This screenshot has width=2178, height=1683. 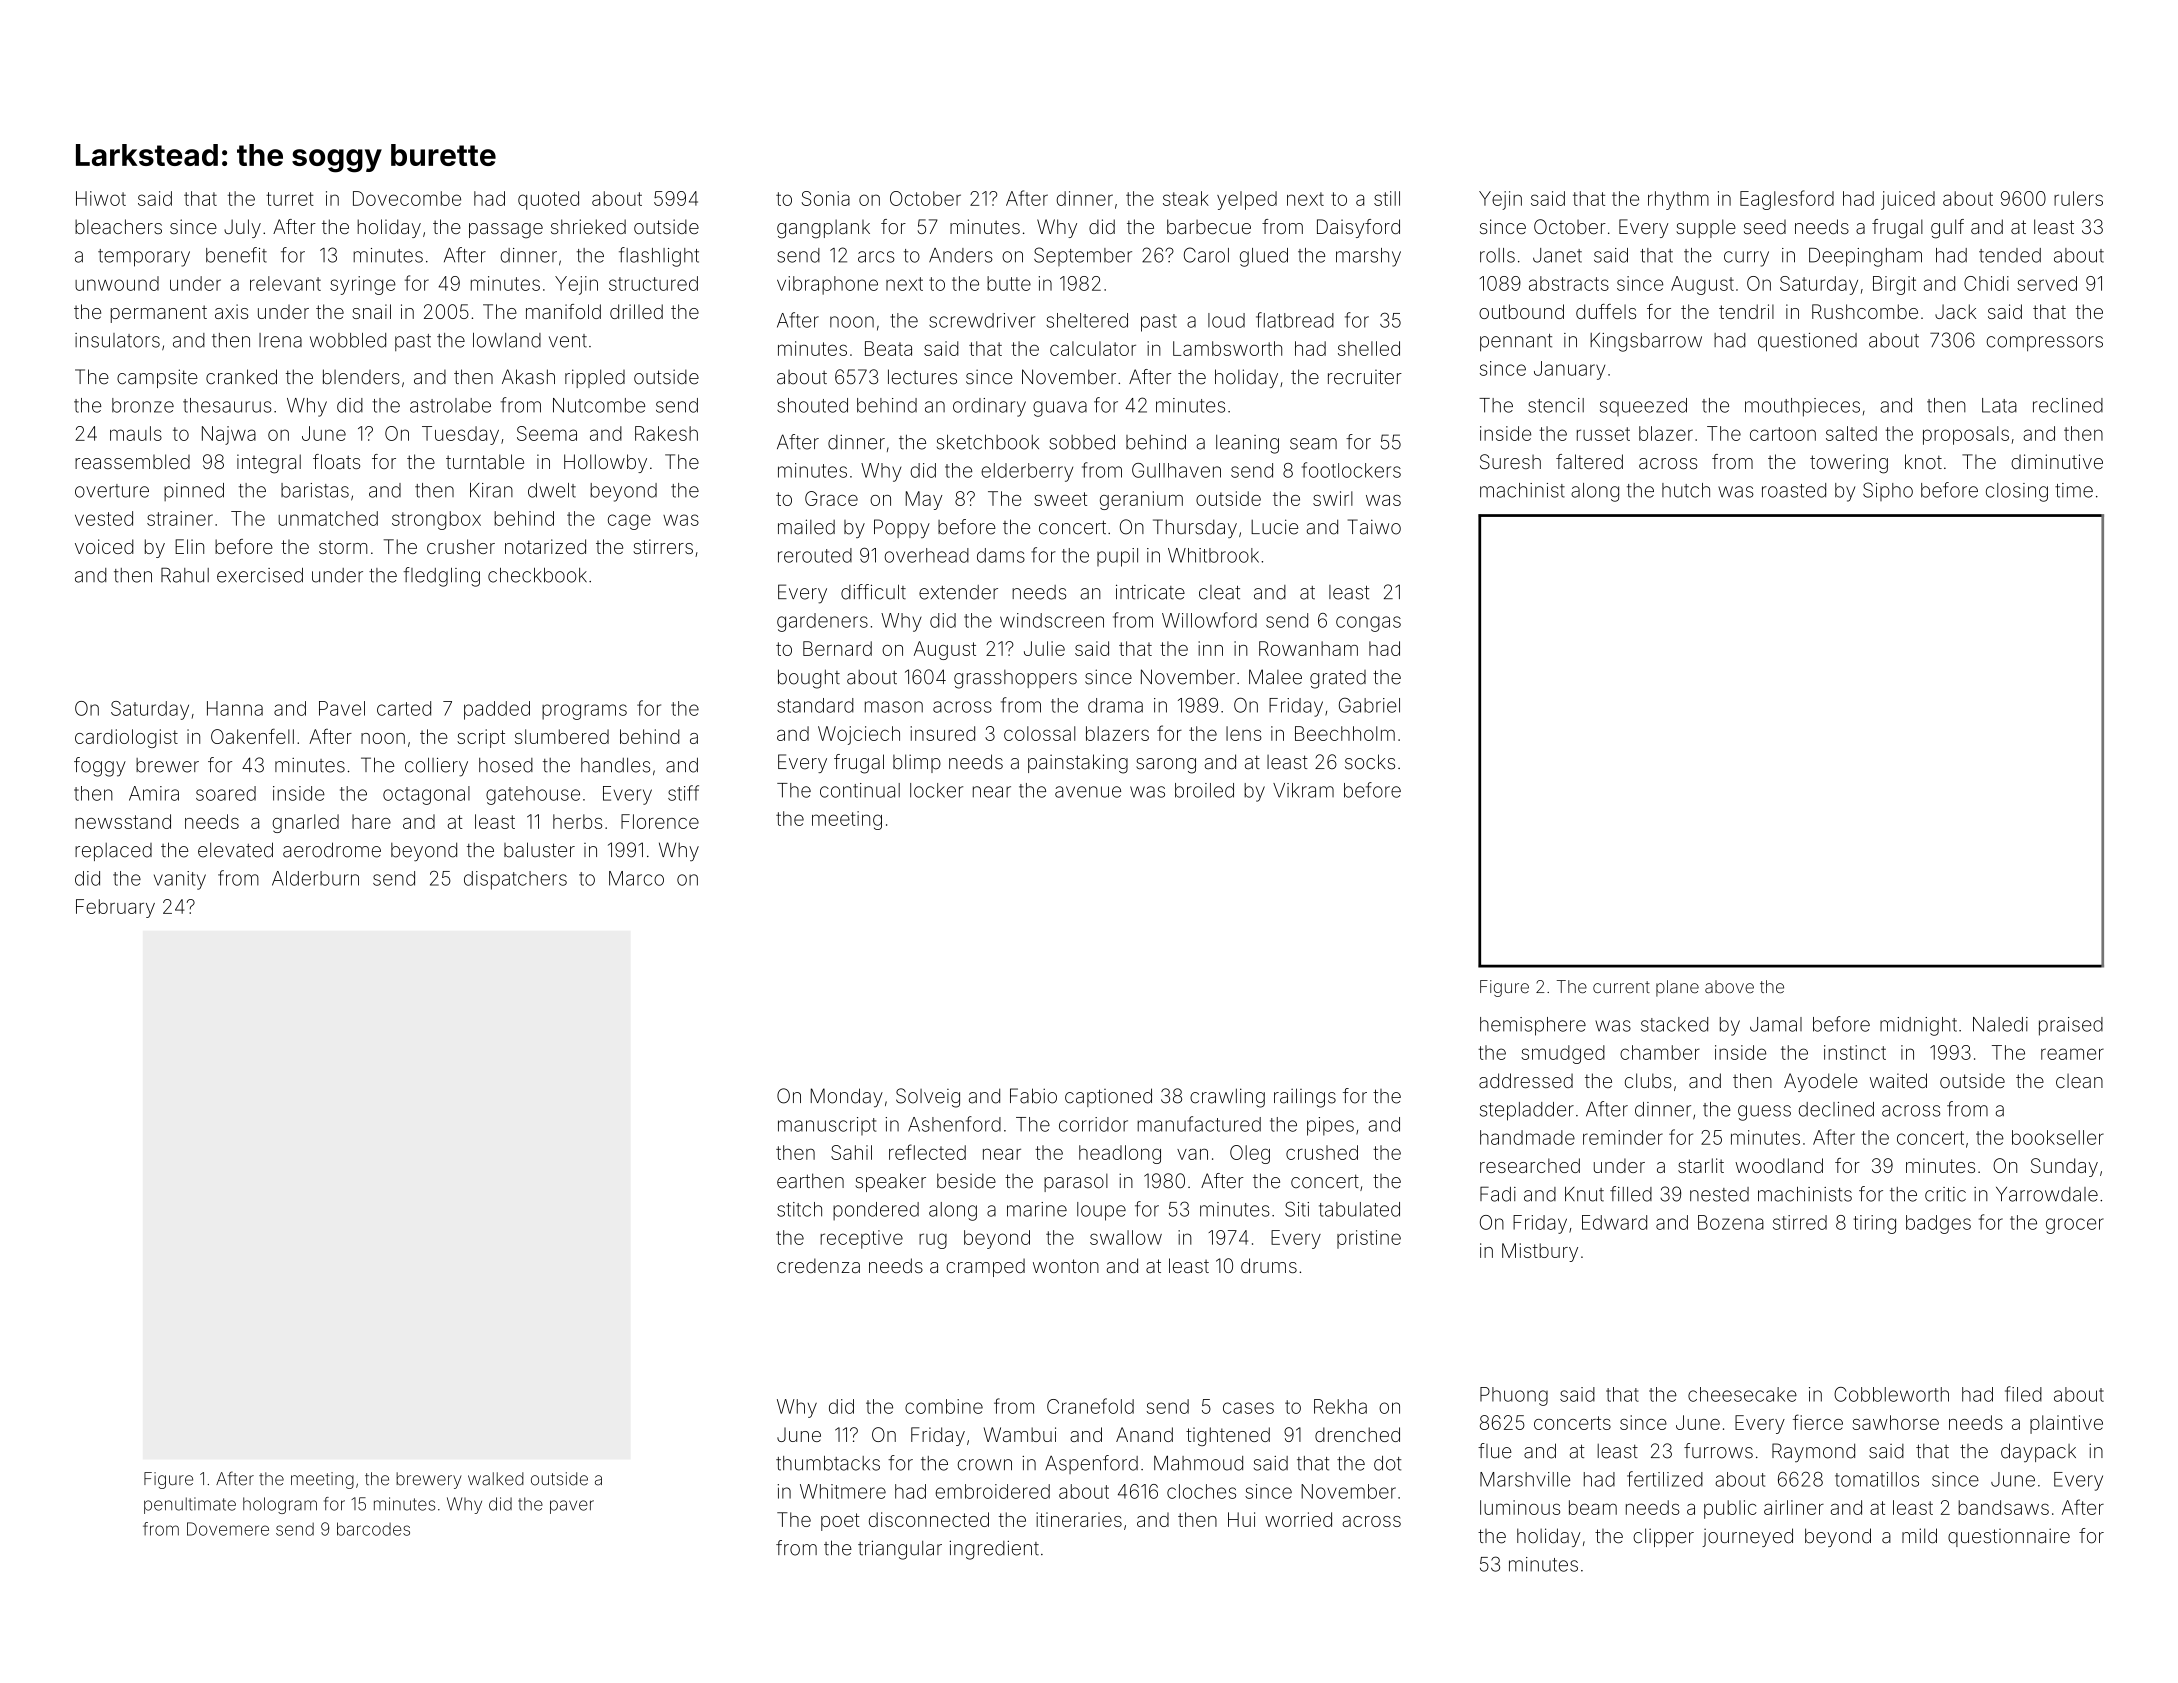 What do you see at coordinates (101, 198) in the screenshot?
I see `Hiwot` at bounding box center [101, 198].
